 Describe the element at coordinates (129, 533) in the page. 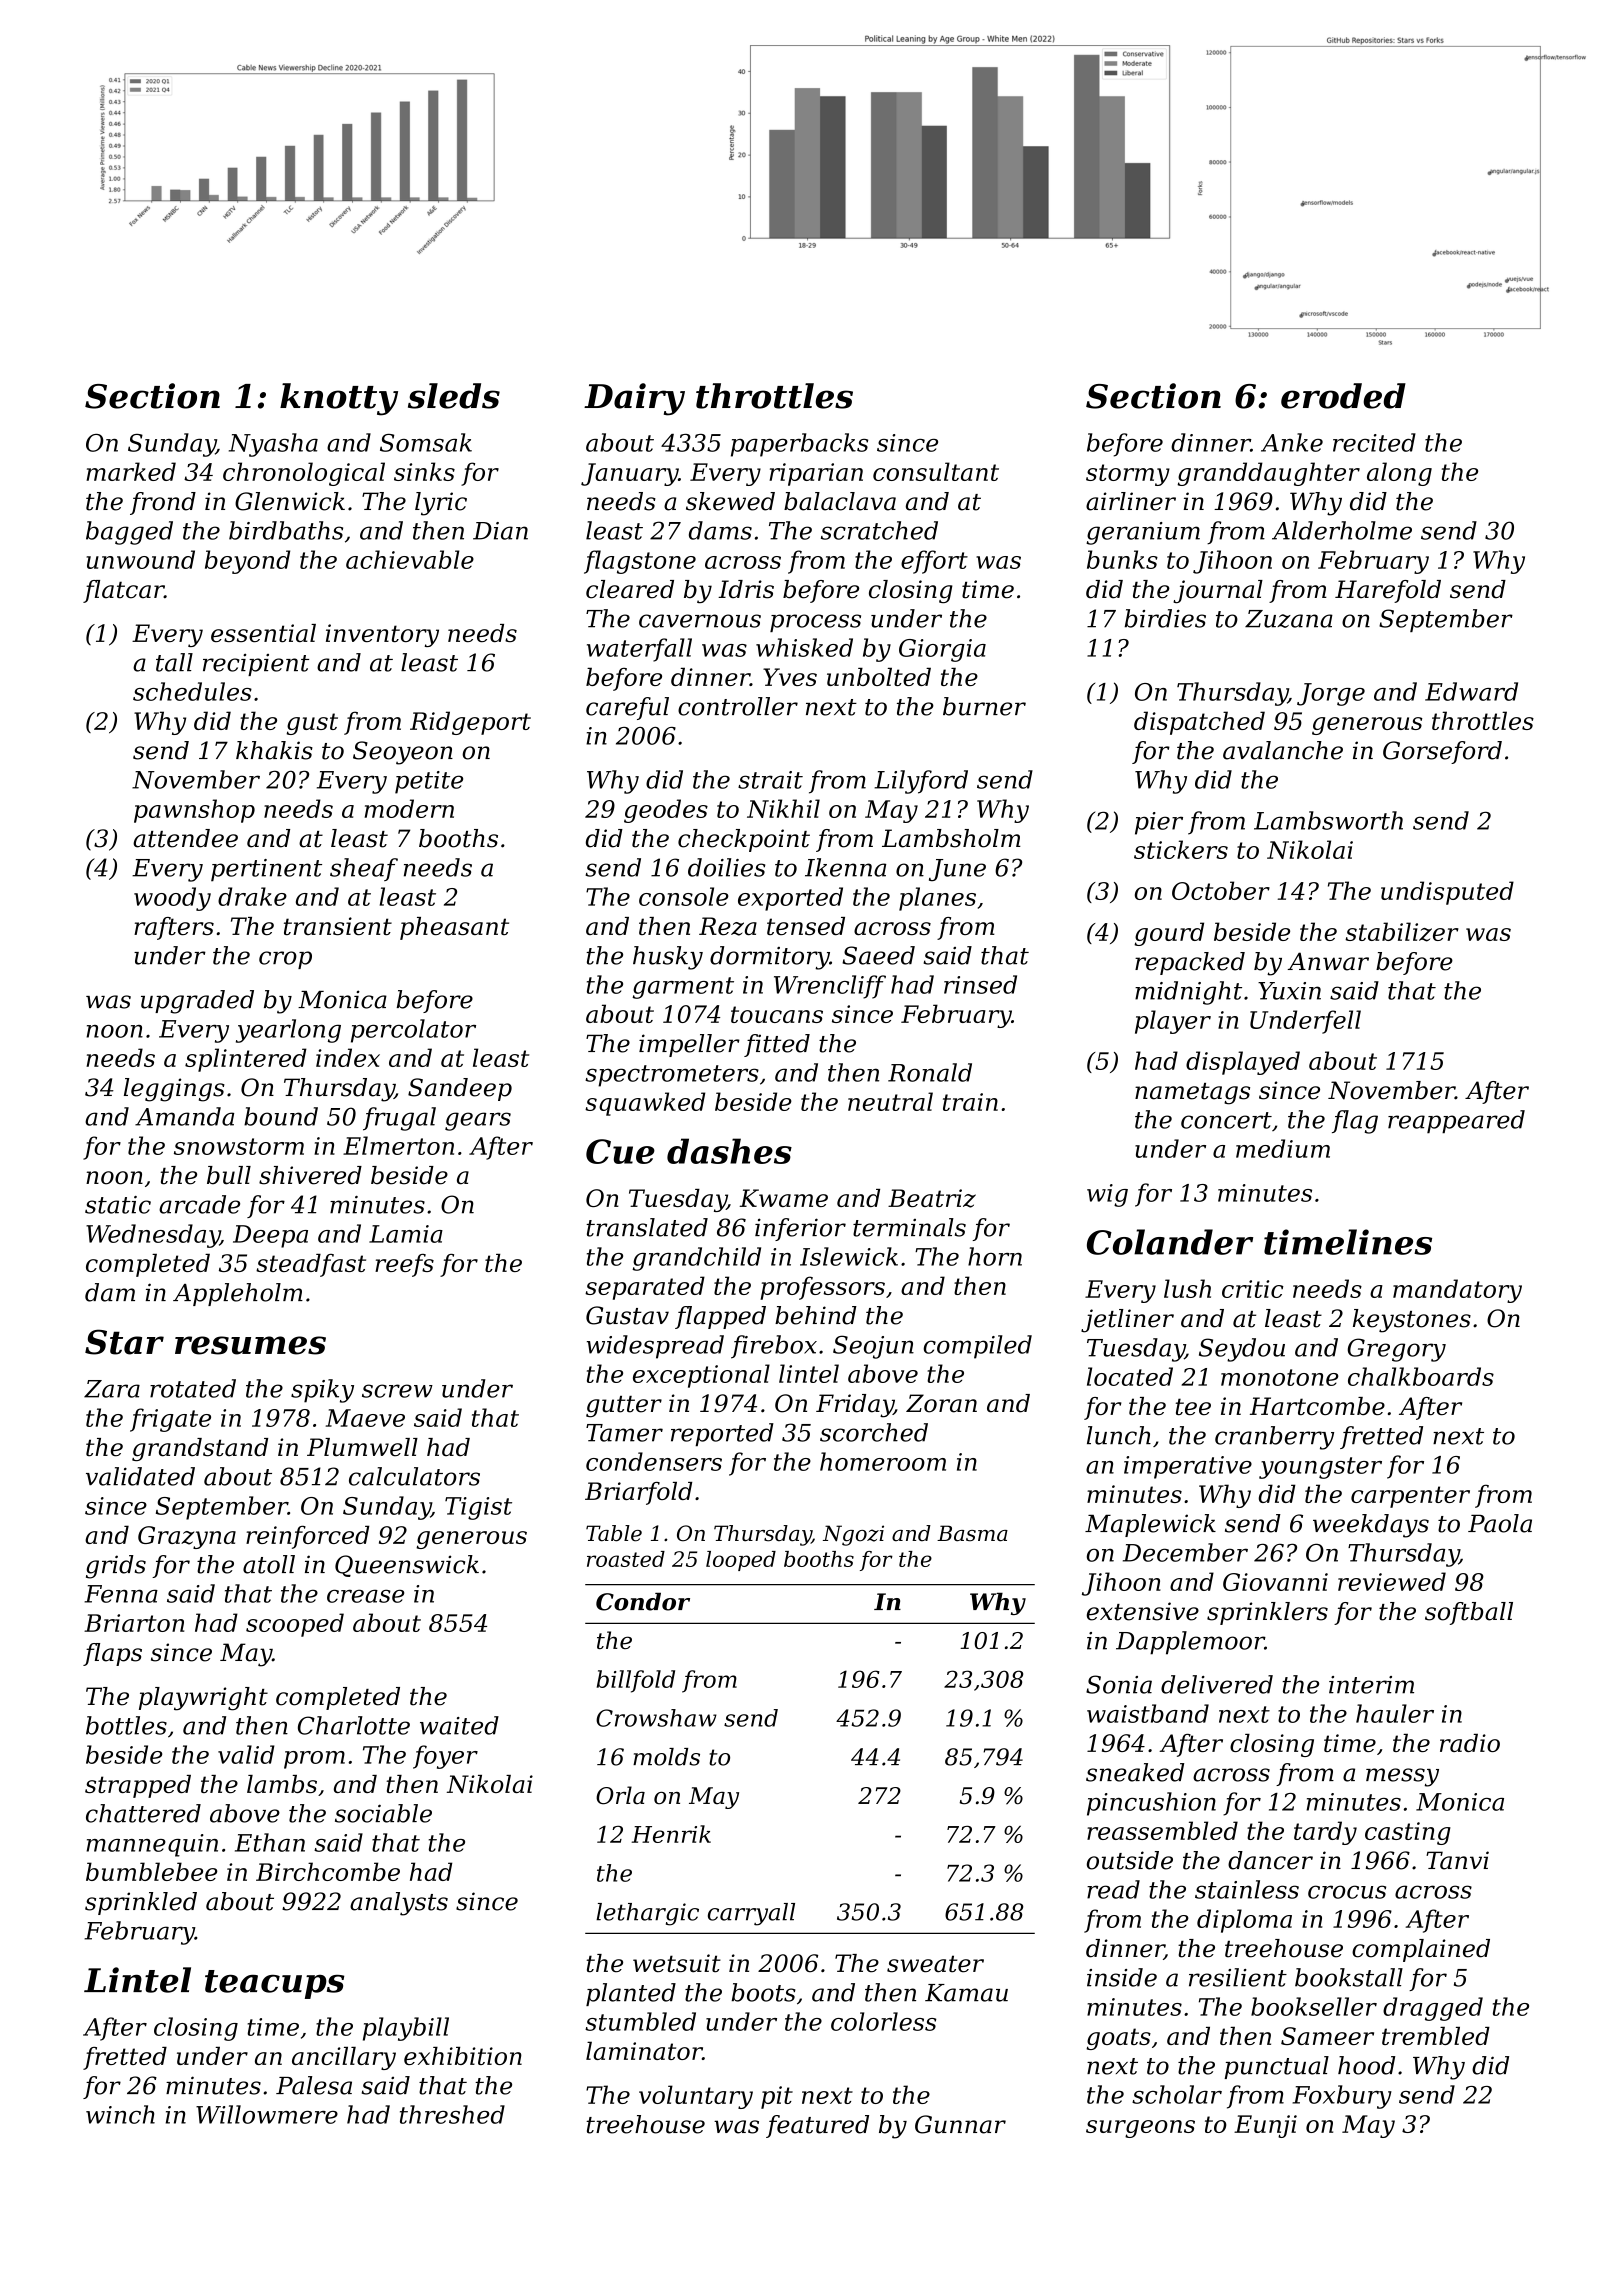

I see `bagged` at that location.
